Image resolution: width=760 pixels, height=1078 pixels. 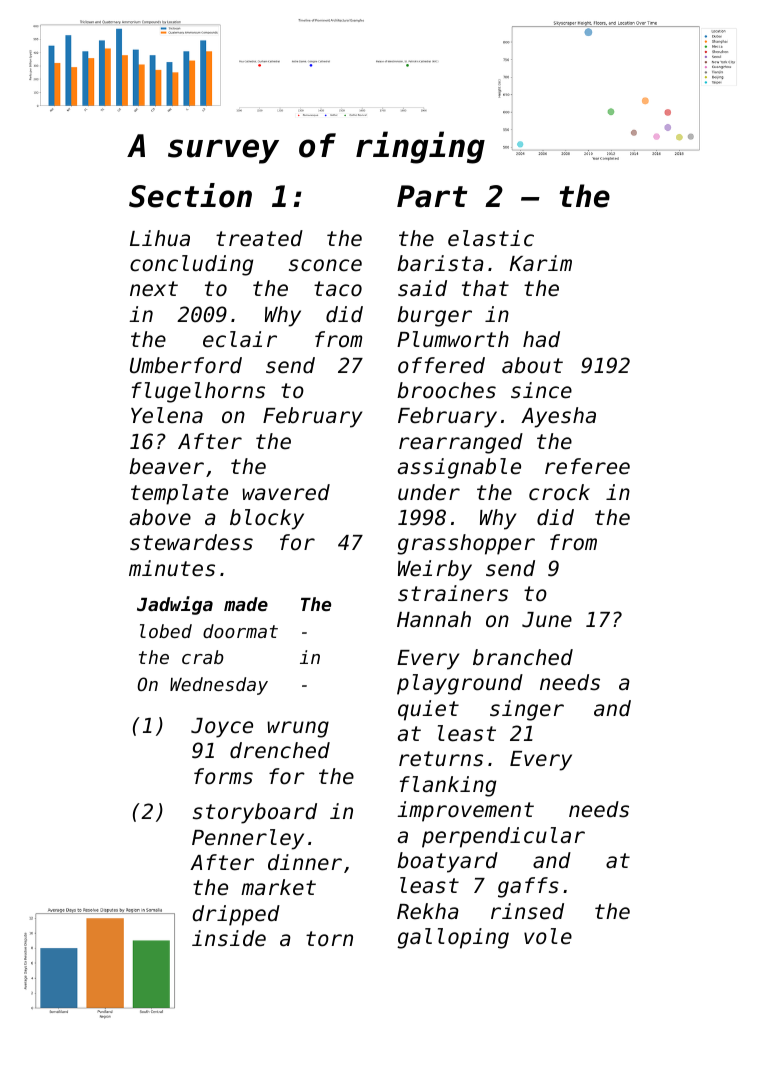 I want to click on wavered, so click(x=286, y=492).
